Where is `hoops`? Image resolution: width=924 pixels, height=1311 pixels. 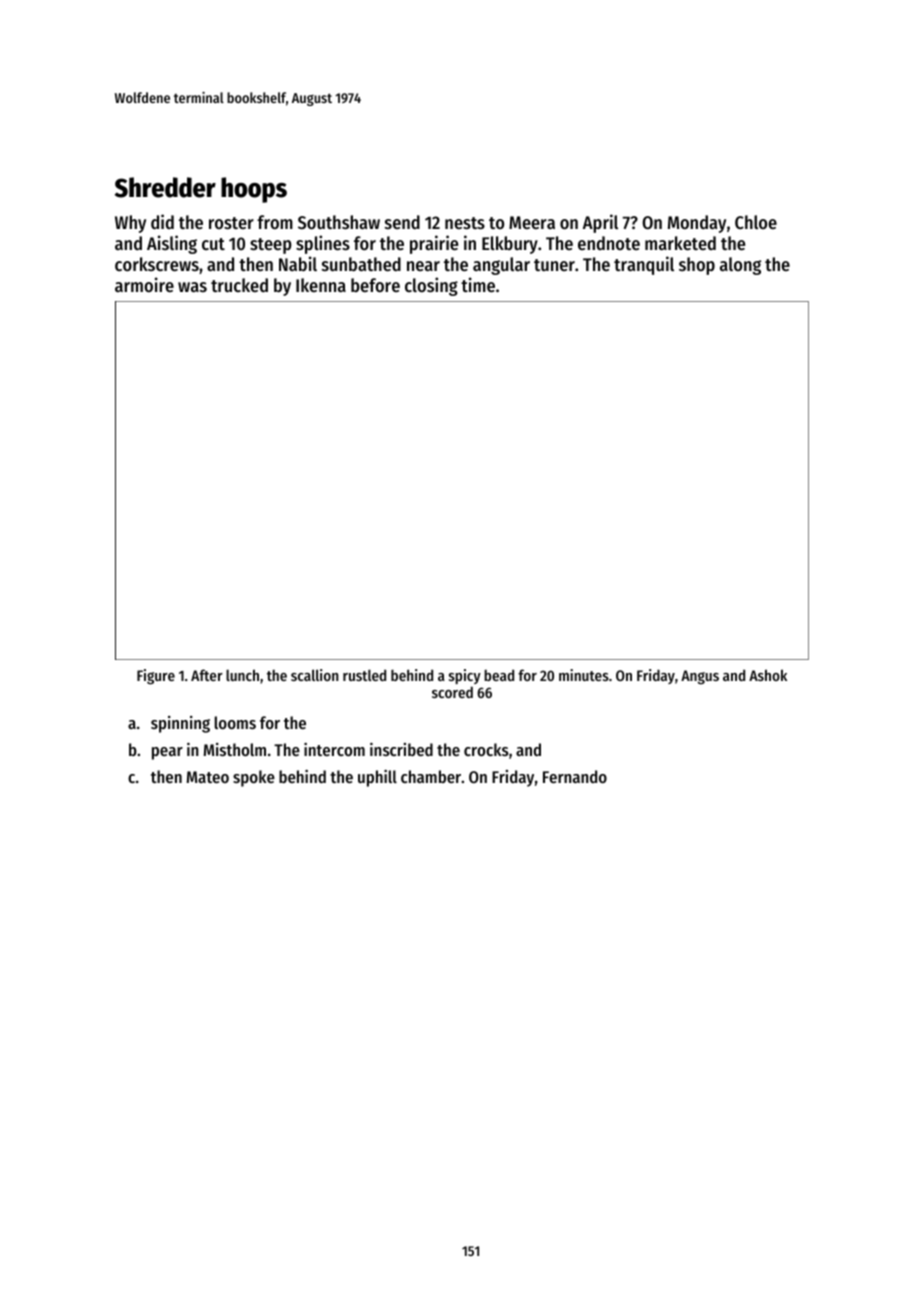
hoops is located at coordinates (254, 190).
